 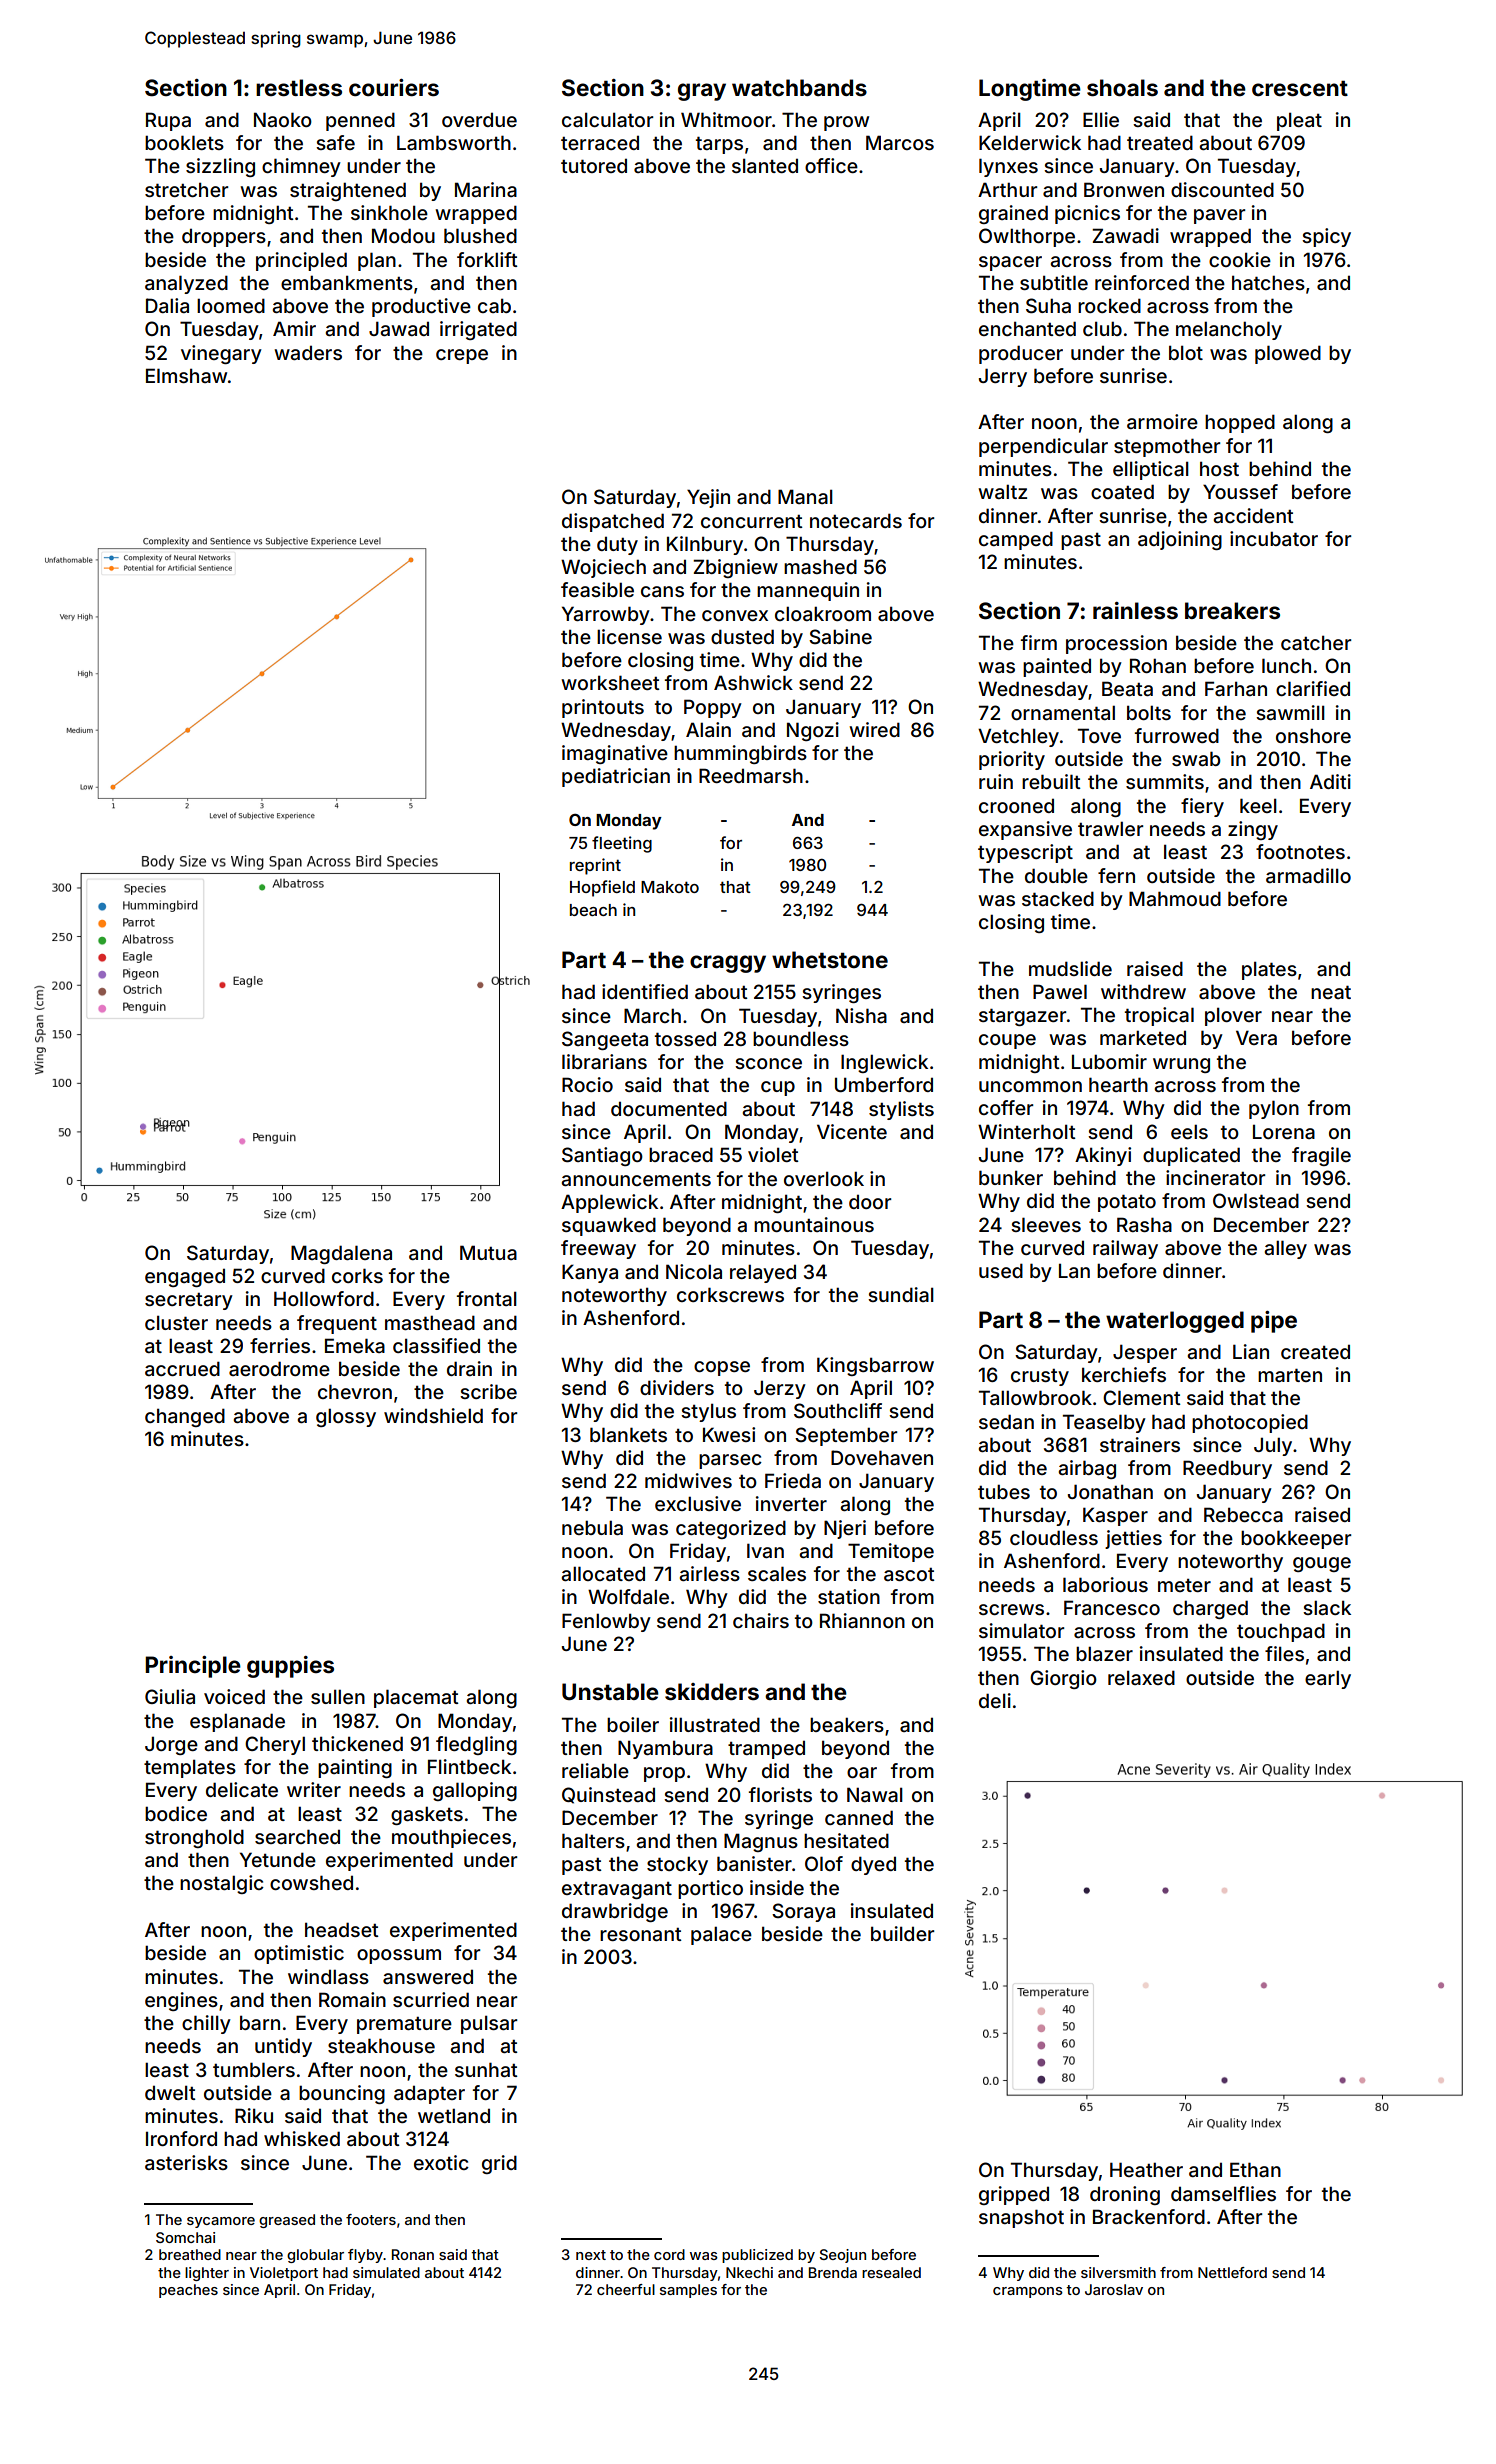 What do you see at coordinates (494, 305) in the screenshot?
I see `cab` at bounding box center [494, 305].
